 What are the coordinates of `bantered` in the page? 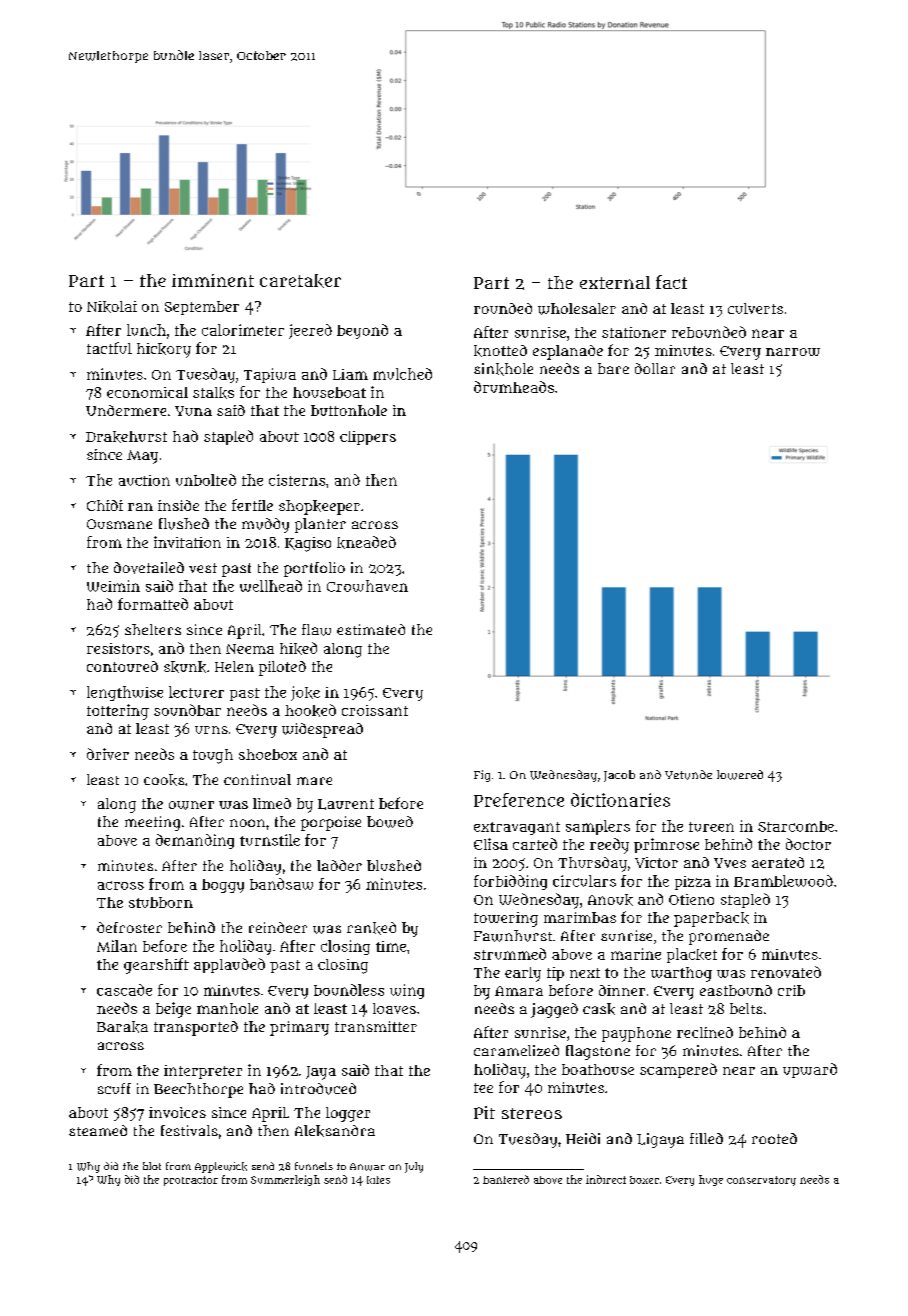 It's located at (506, 1179).
